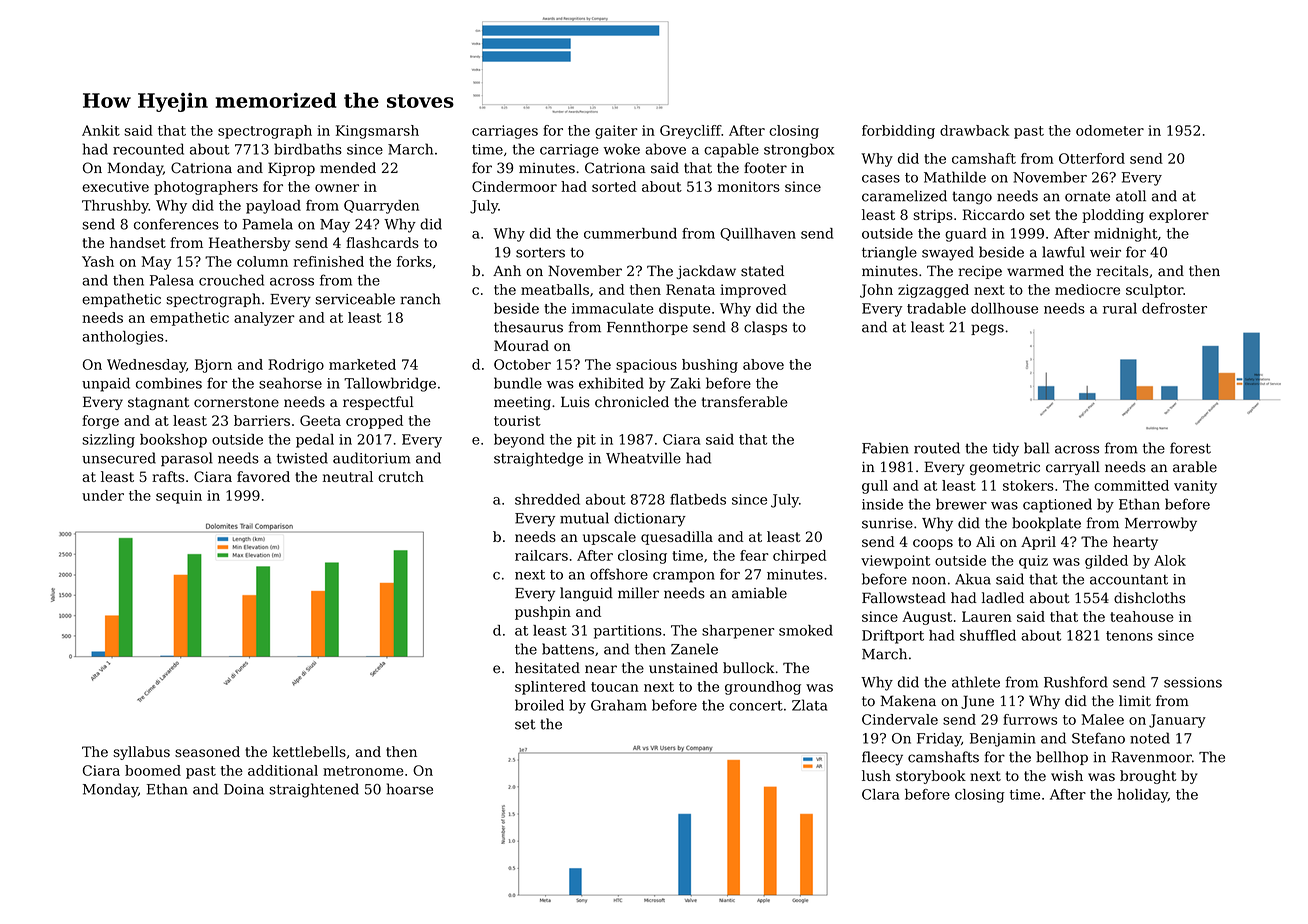  What do you see at coordinates (291, 169) in the image?
I see `Kiprop` at bounding box center [291, 169].
